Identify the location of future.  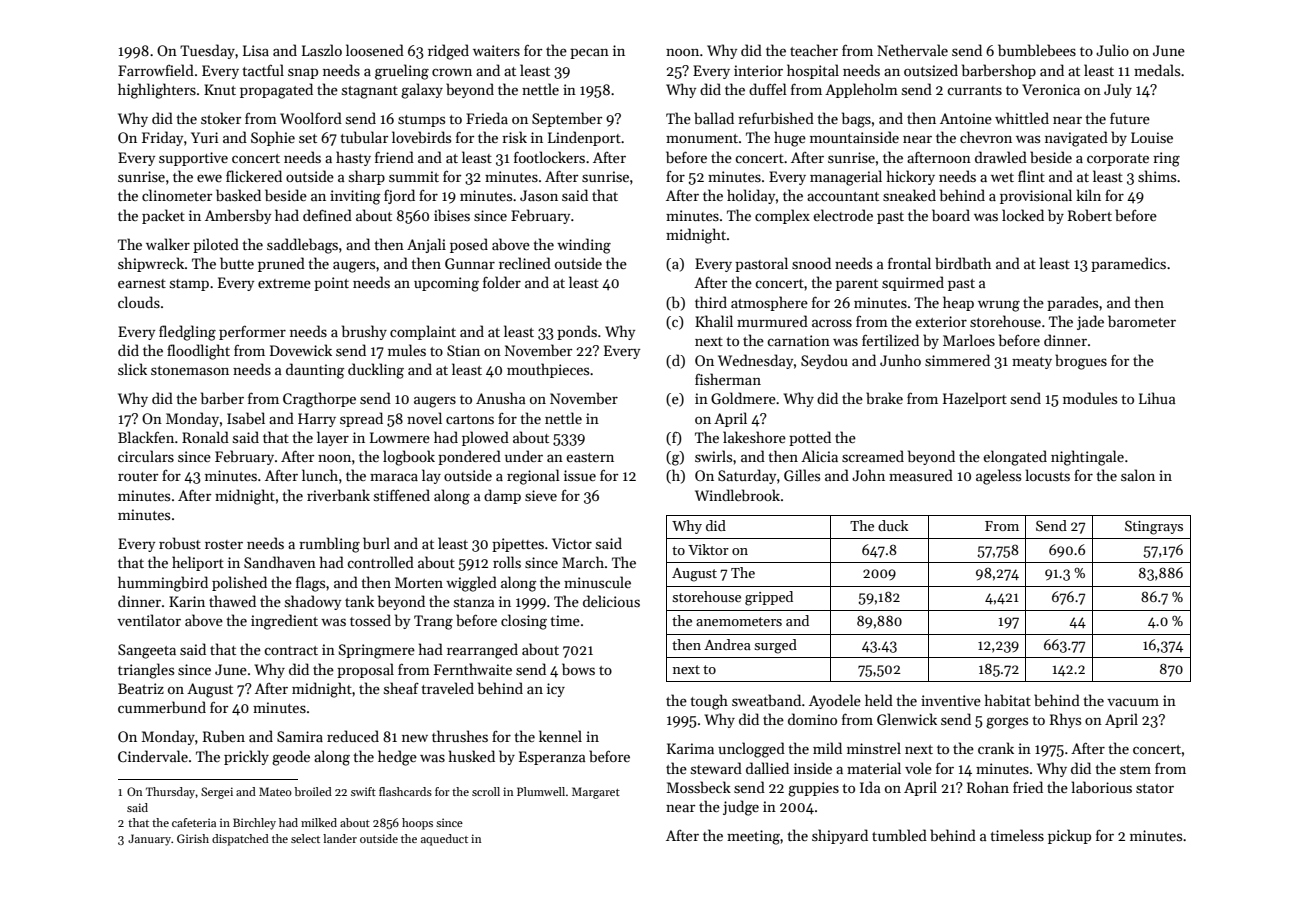
(1130, 118).
